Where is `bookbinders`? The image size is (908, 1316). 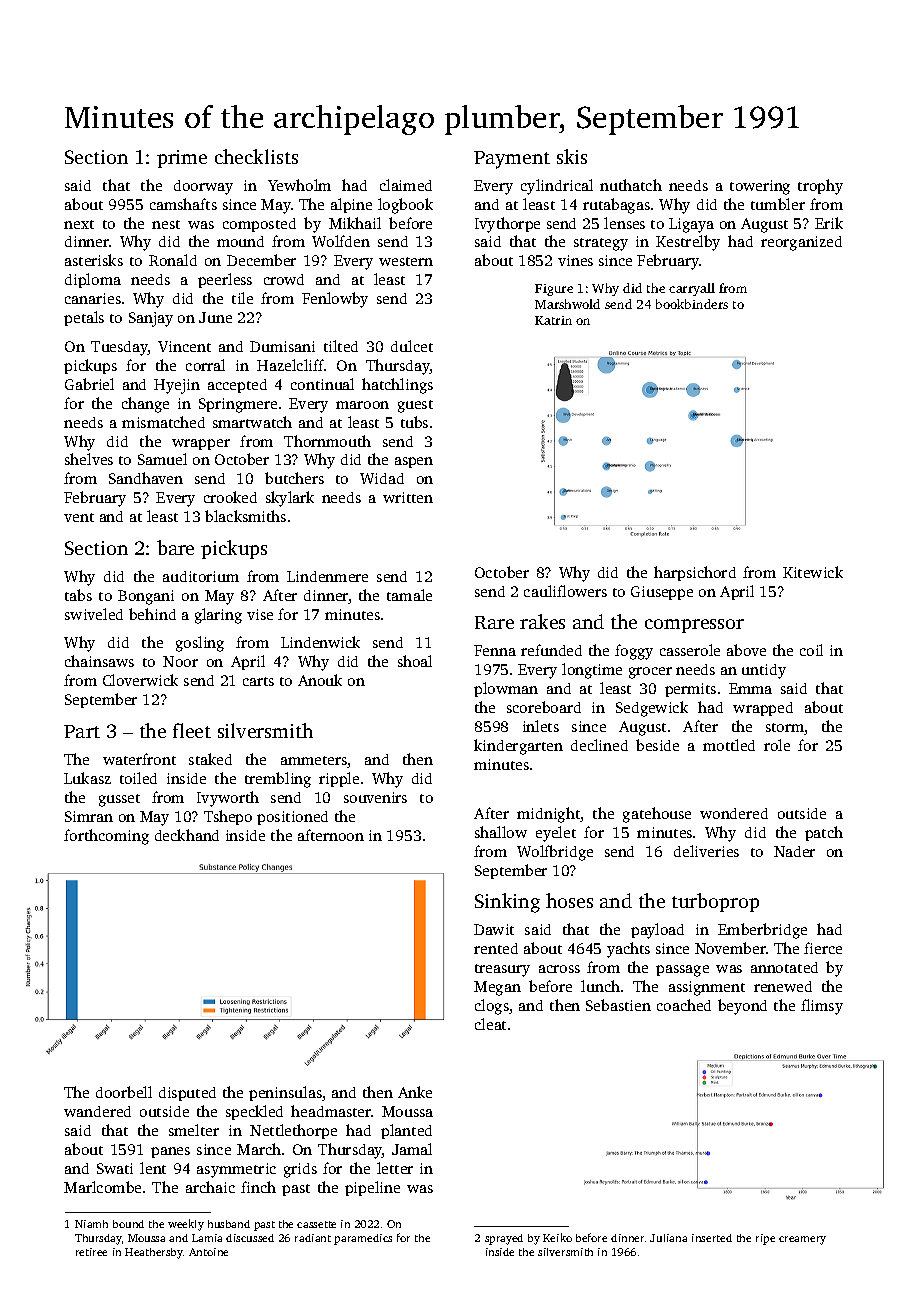 bookbinders is located at coordinates (692, 304).
